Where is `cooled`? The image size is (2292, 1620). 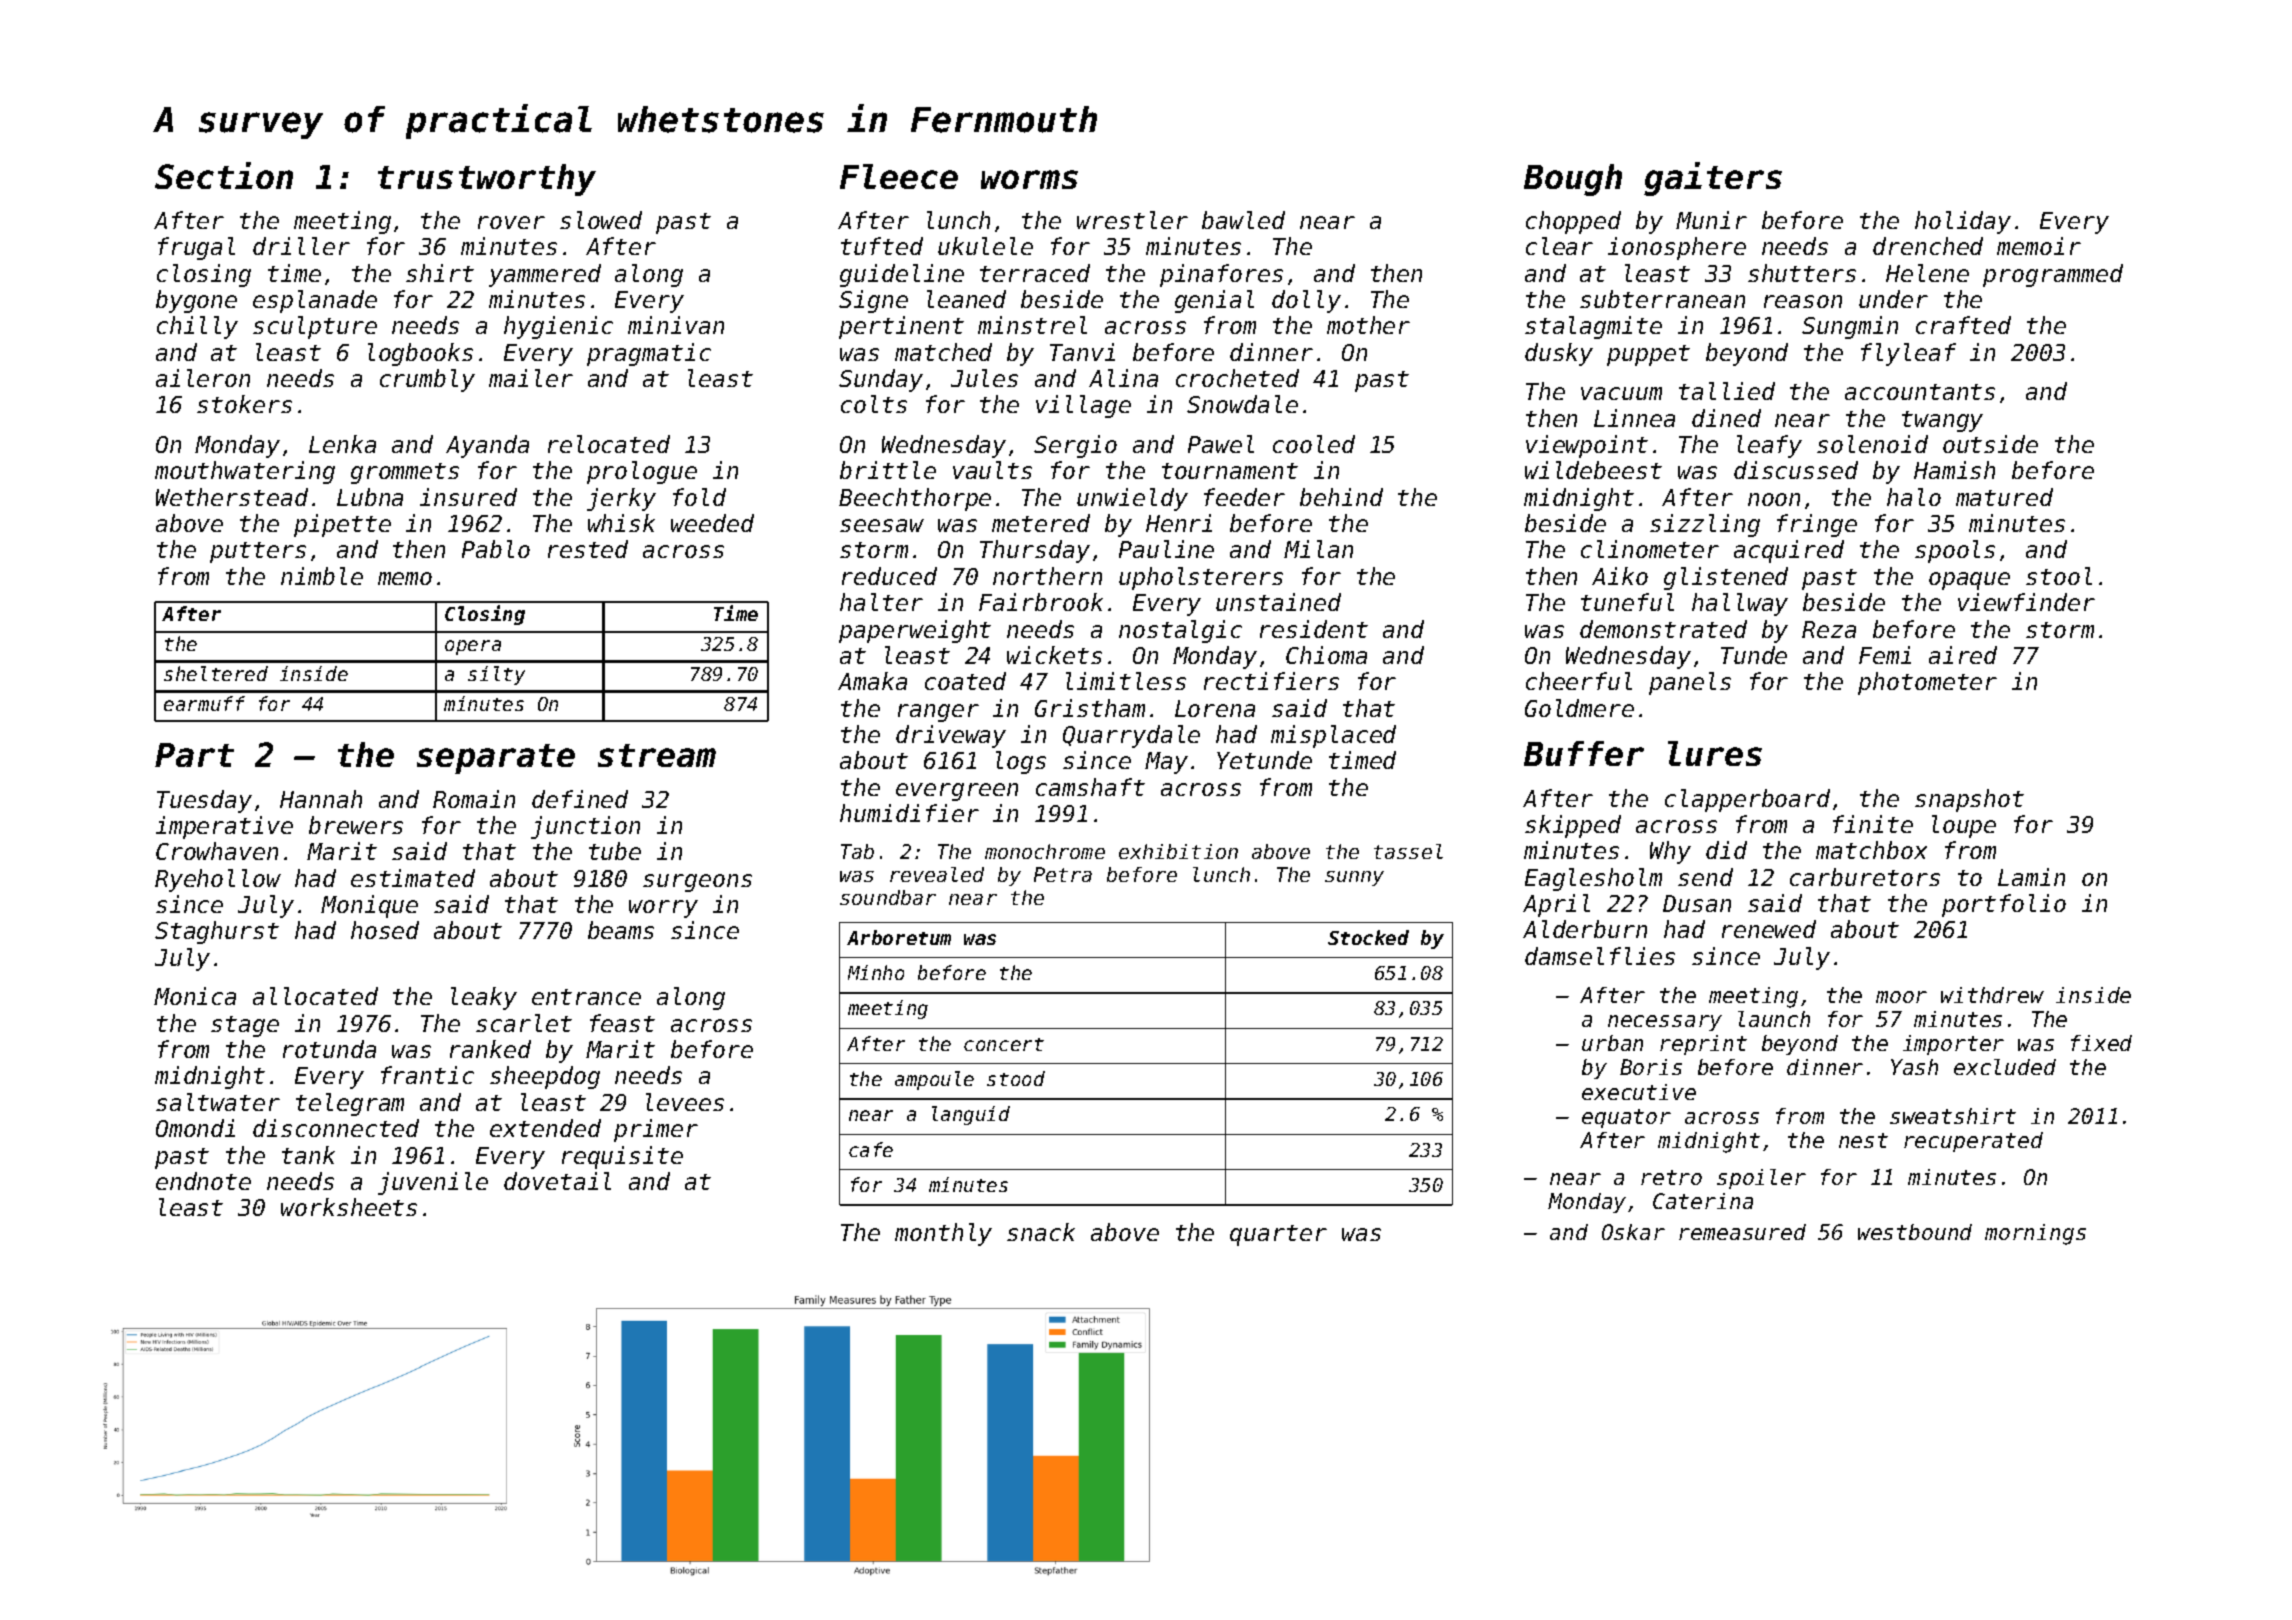 cooled is located at coordinates (1314, 444).
